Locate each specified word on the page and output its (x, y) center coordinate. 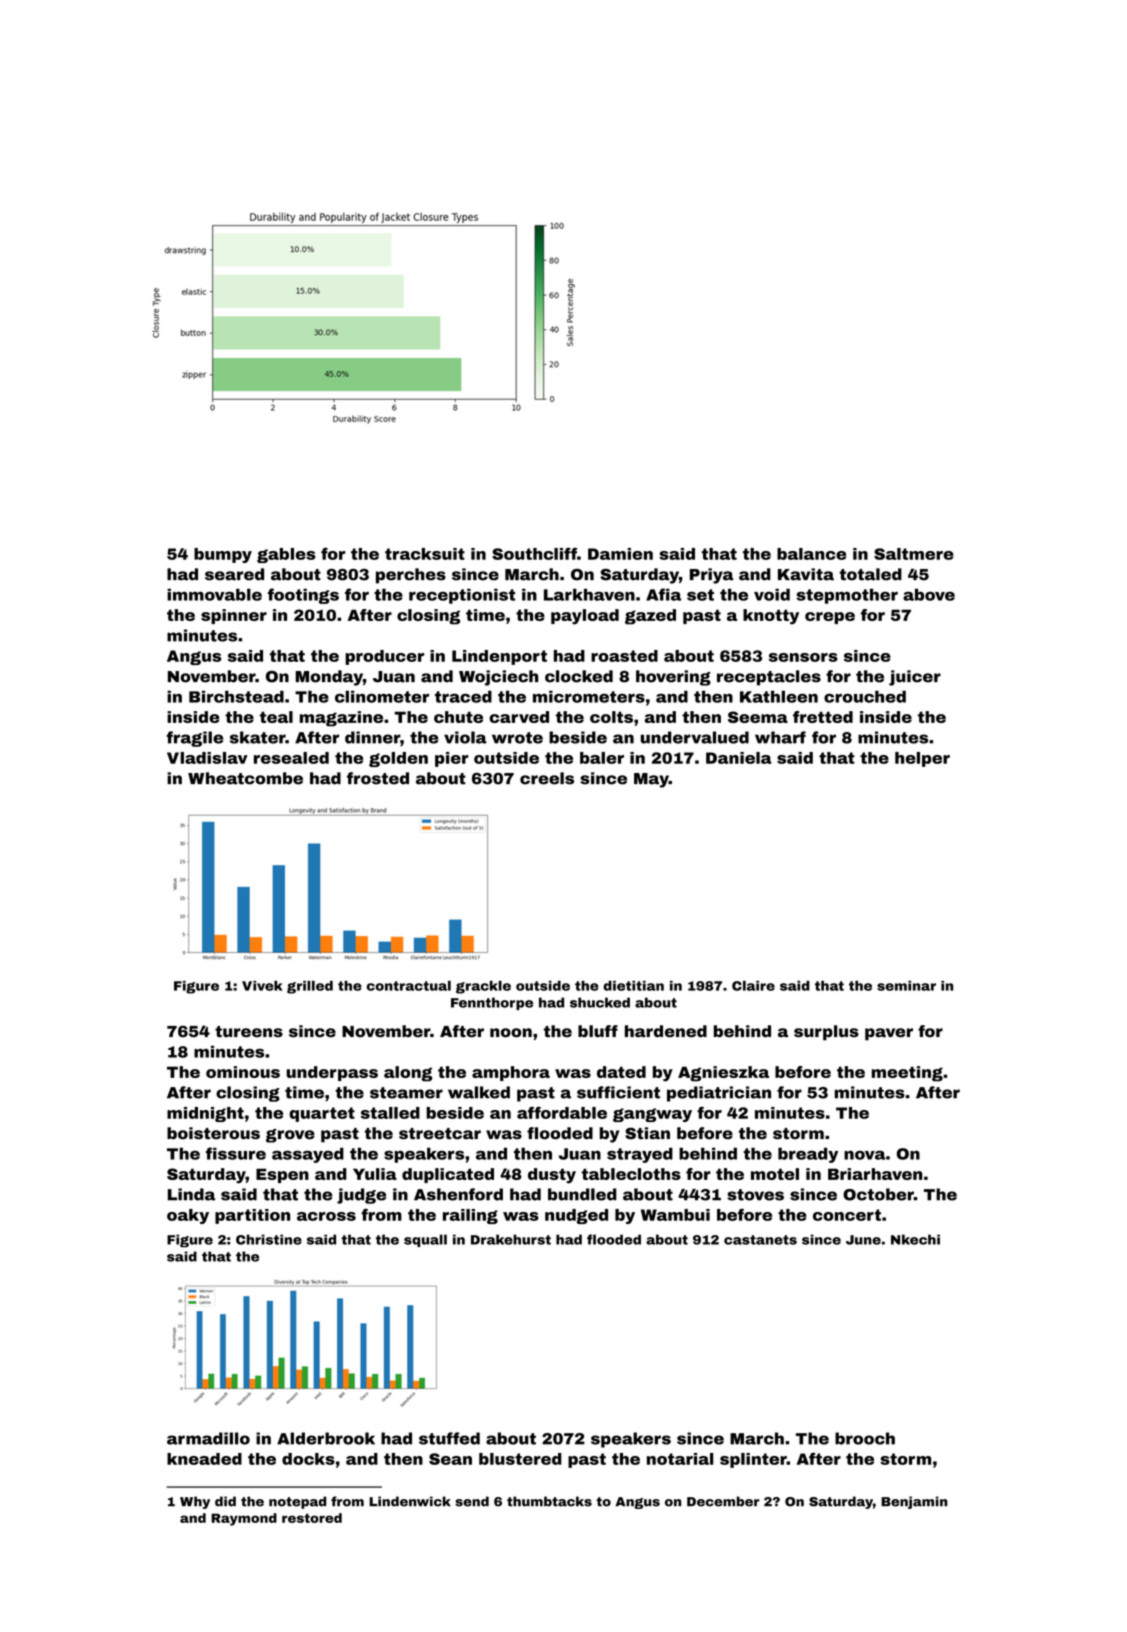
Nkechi (915, 1239)
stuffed (449, 1438)
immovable (214, 594)
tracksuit (425, 554)
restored (312, 1518)
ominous (243, 1072)
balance (811, 554)
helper (922, 759)
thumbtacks (549, 1501)
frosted (378, 778)
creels (547, 778)
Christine (269, 1239)
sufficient (618, 1092)
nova (864, 1155)
